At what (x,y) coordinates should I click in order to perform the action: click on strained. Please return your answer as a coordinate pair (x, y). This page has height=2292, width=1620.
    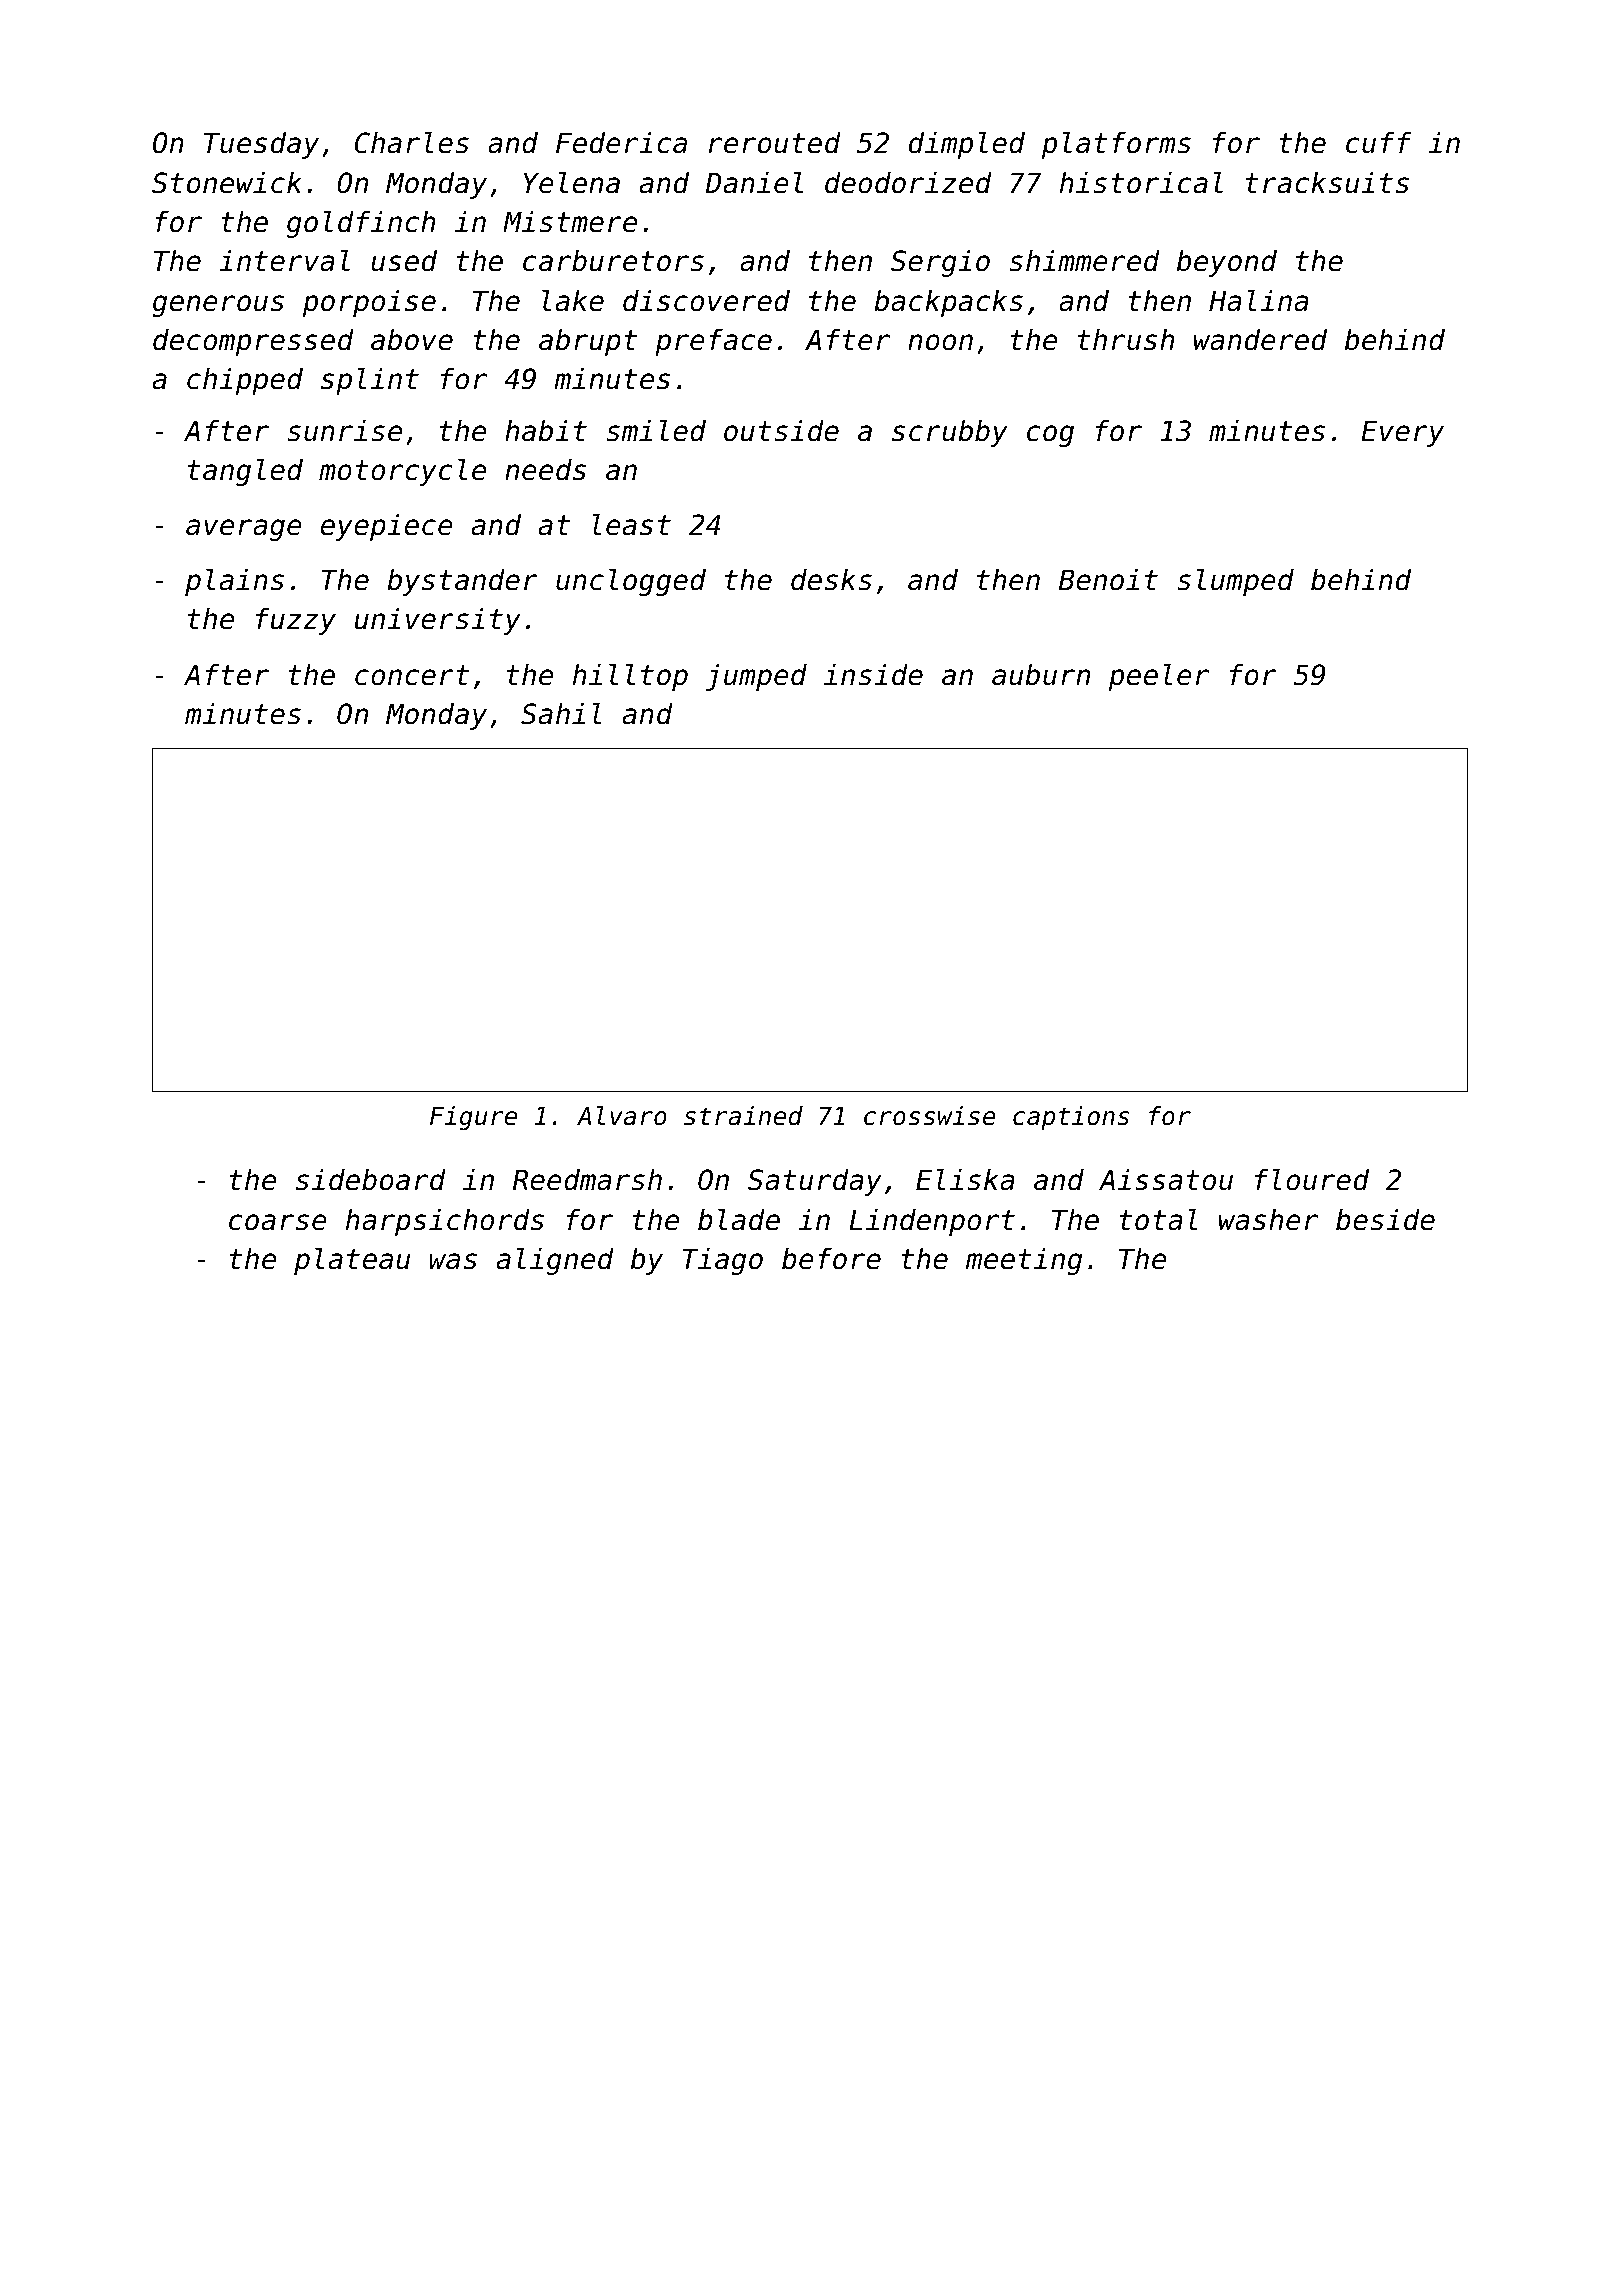
    Looking at the image, I should click on (743, 1116).
